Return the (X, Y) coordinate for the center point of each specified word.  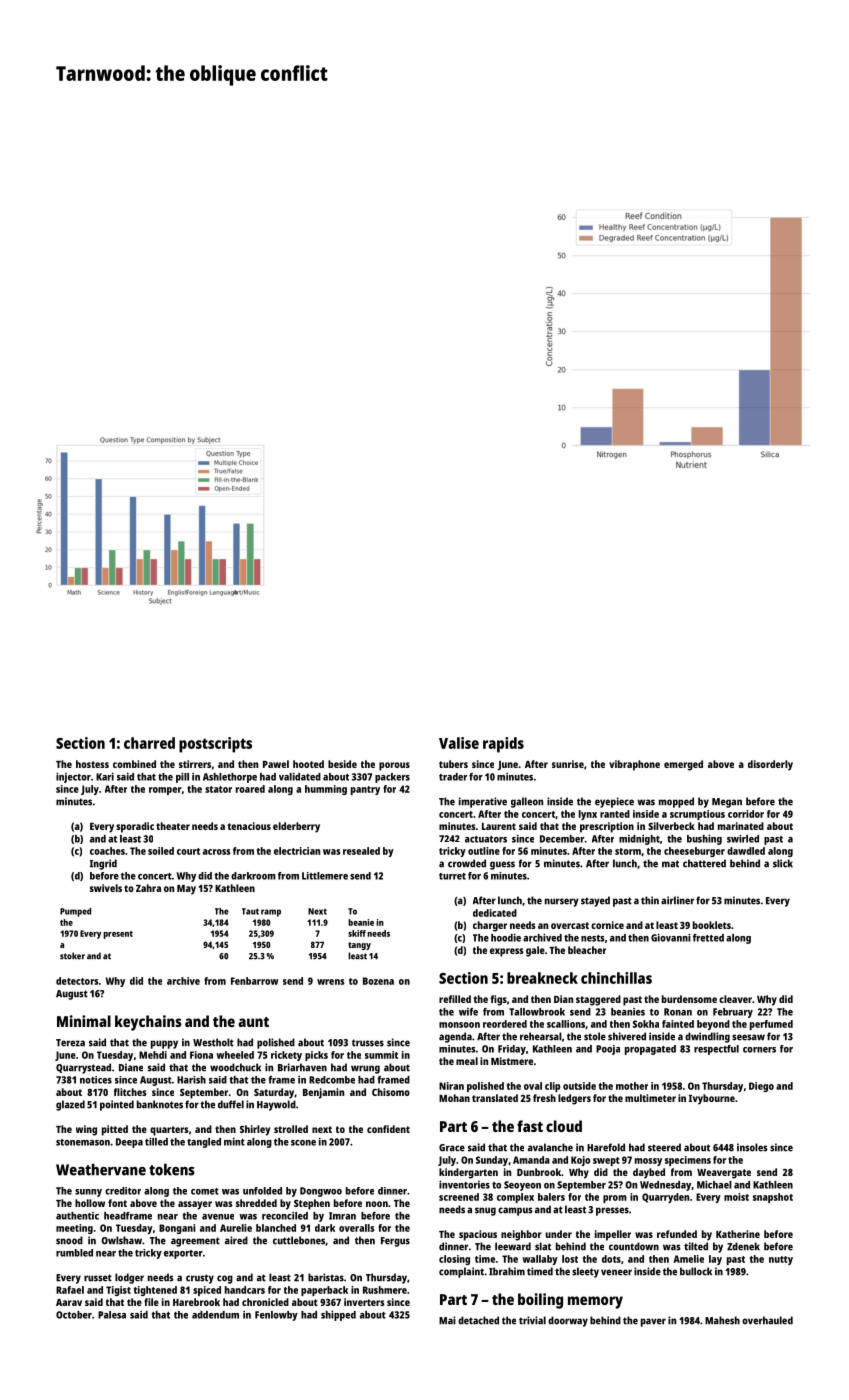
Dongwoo (321, 1192)
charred (149, 743)
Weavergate (724, 1174)
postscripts (215, 745)
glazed (70, 1105)
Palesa (112, 1315)
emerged (683, 765)
